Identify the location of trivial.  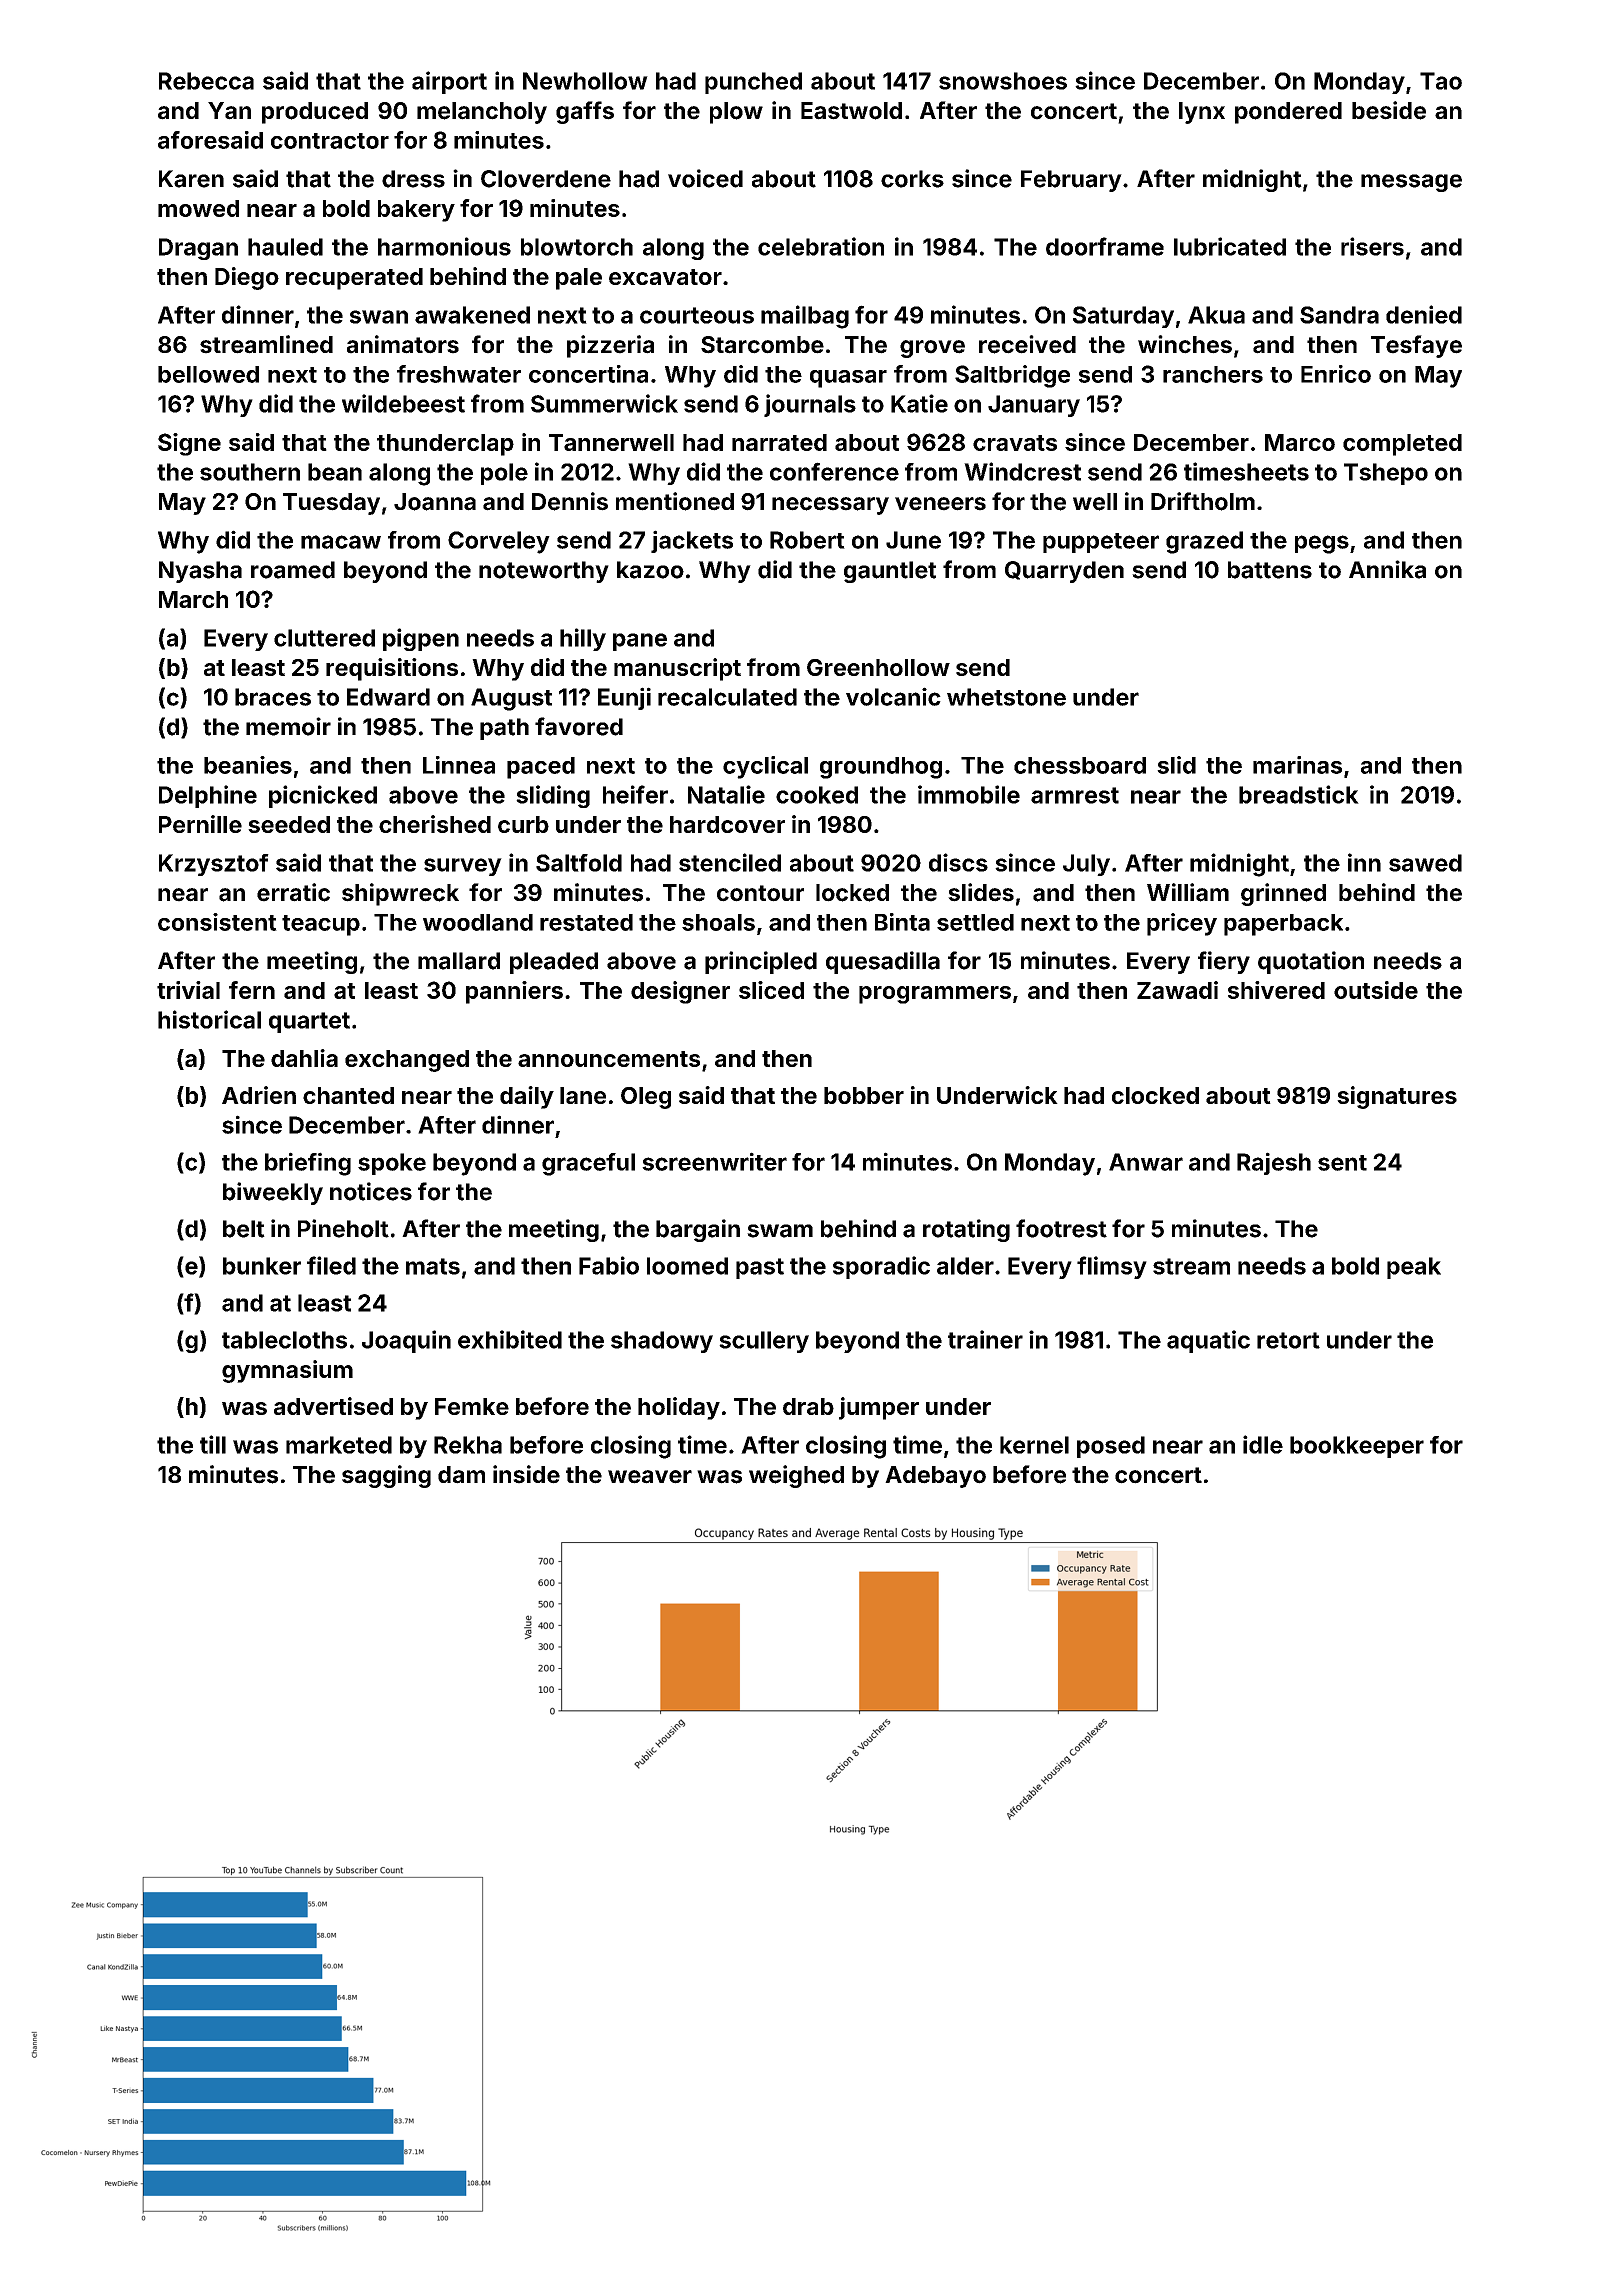
(188, 990).
